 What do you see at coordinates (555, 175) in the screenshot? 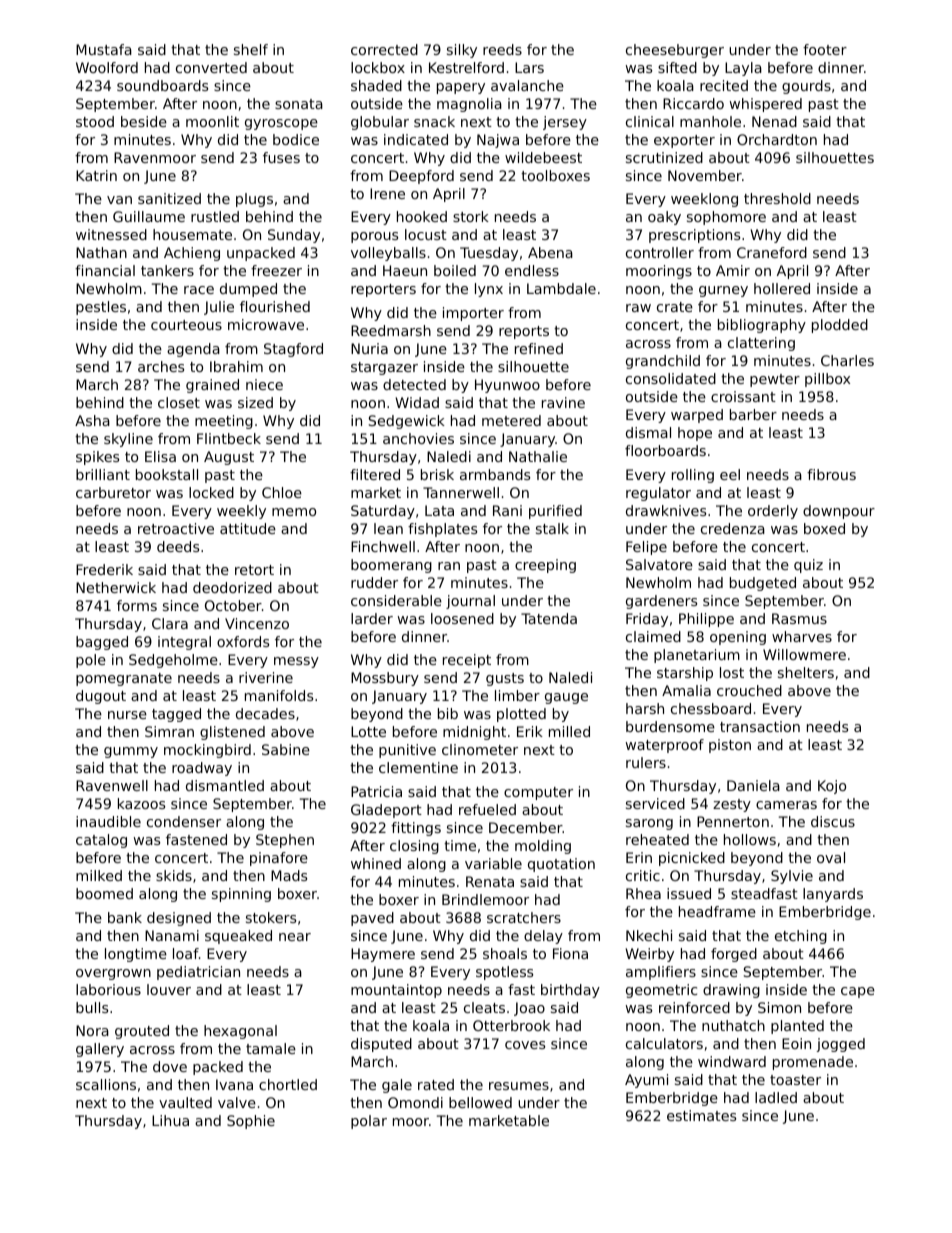
I see `toolboxes` at bounding box center [555, 175].
